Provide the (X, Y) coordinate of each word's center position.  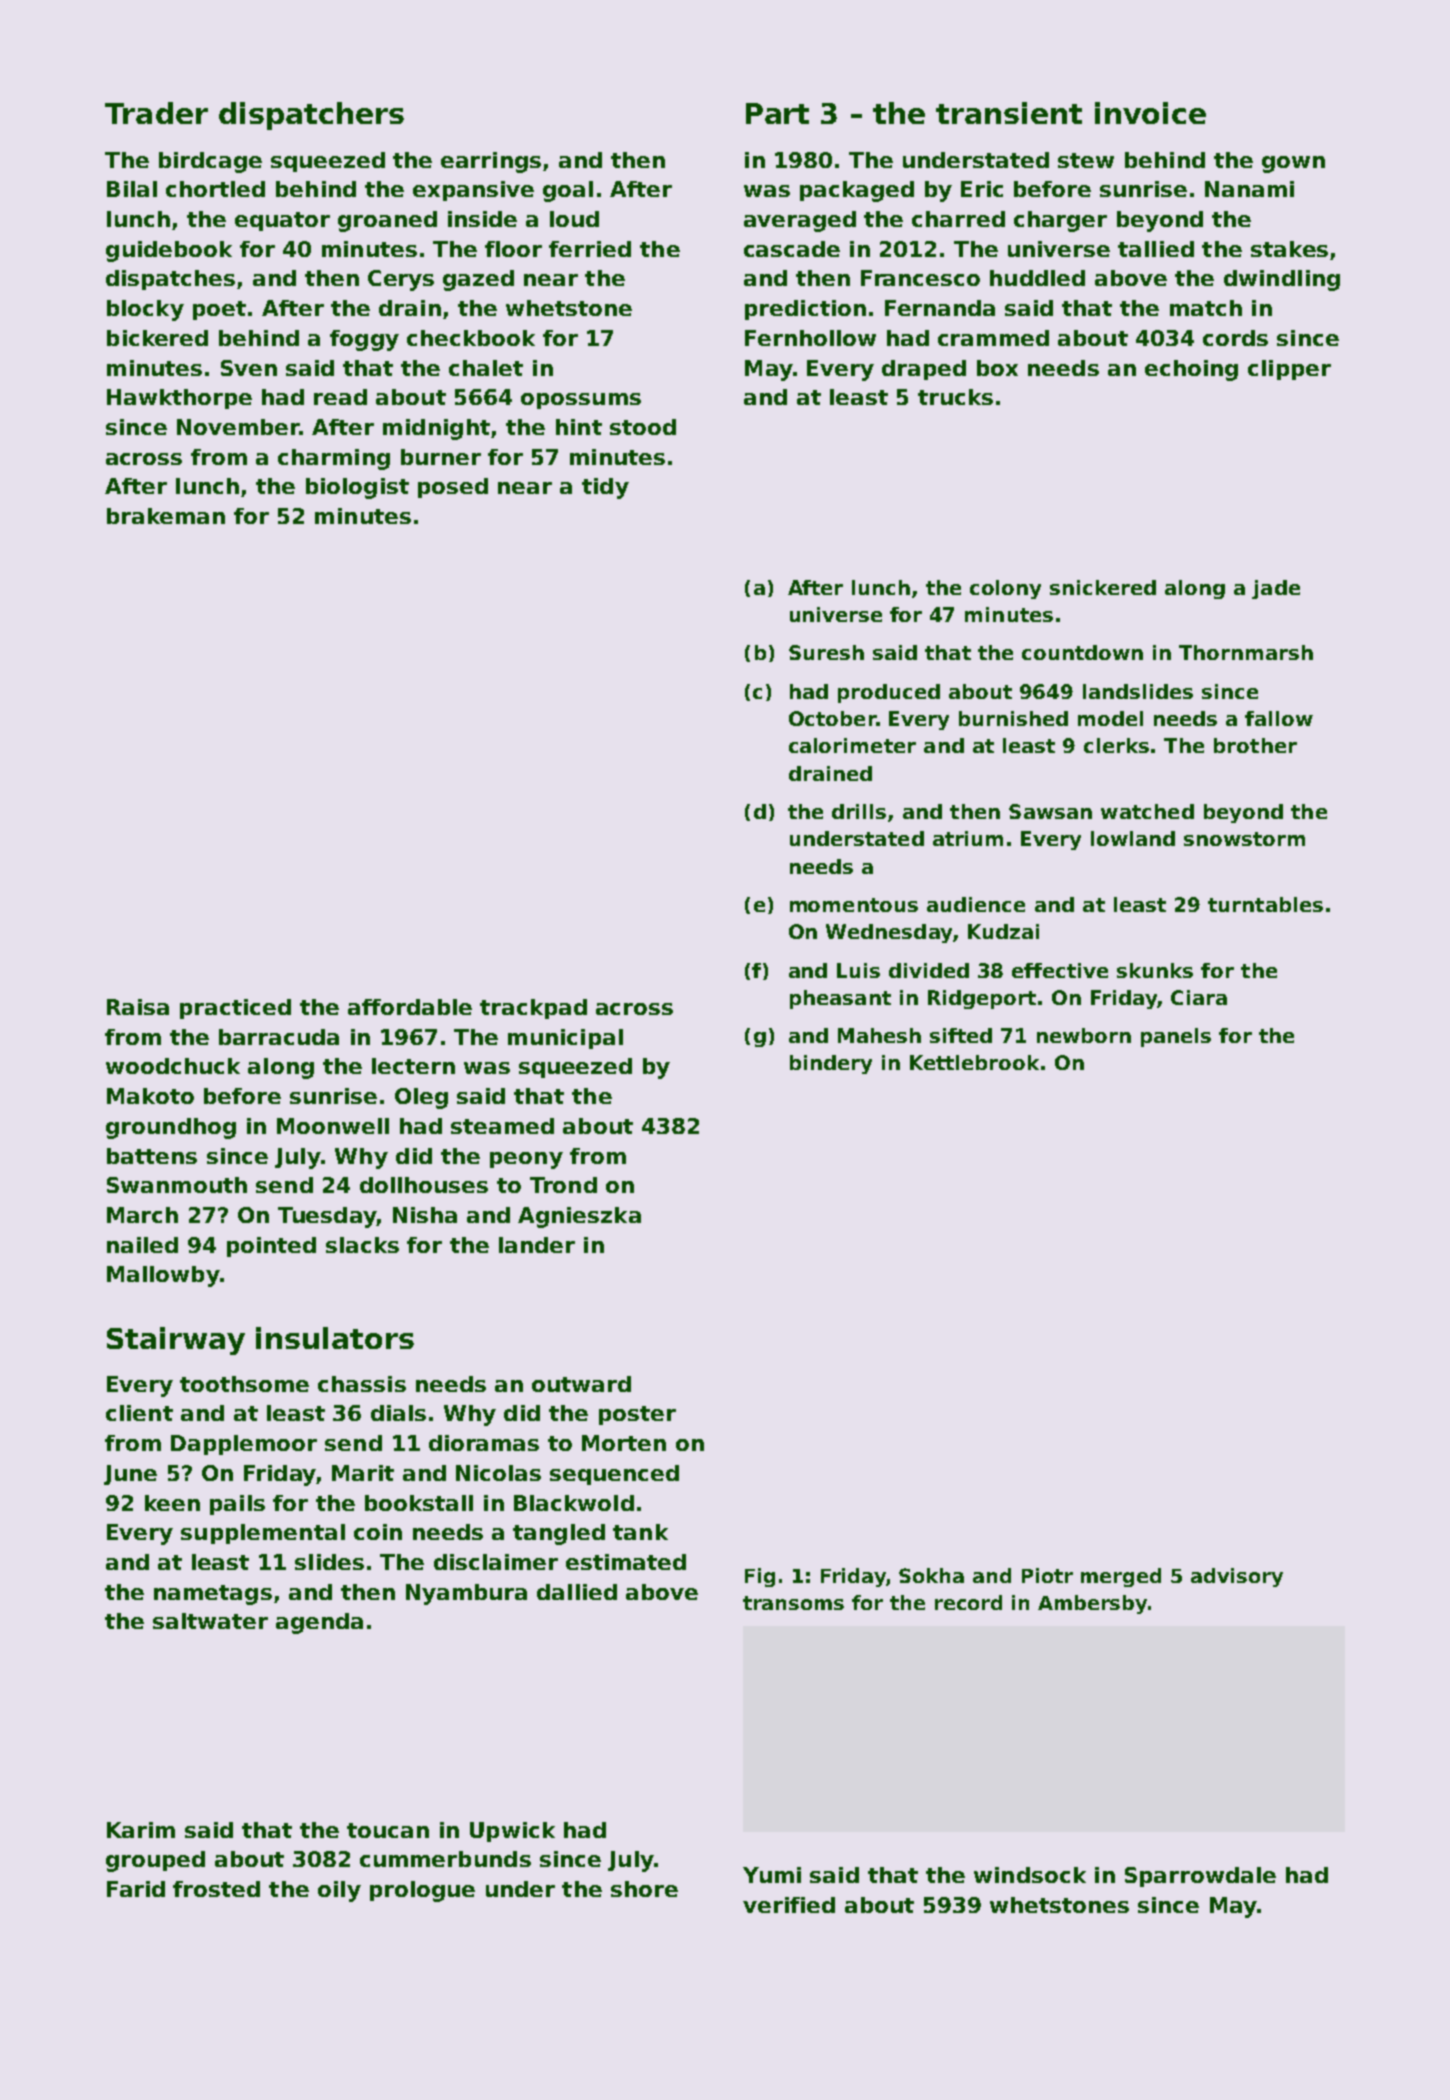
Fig (760, 1577)
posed (453, 488)
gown (1293, 164)
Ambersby (1092, 1604)
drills (859, 811)
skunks (1155, 970)
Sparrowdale (1200, 1877)
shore (644, 1889)
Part (777, 113)
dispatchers (311, 116)
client (139, 1413)
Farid (136, 1889)
